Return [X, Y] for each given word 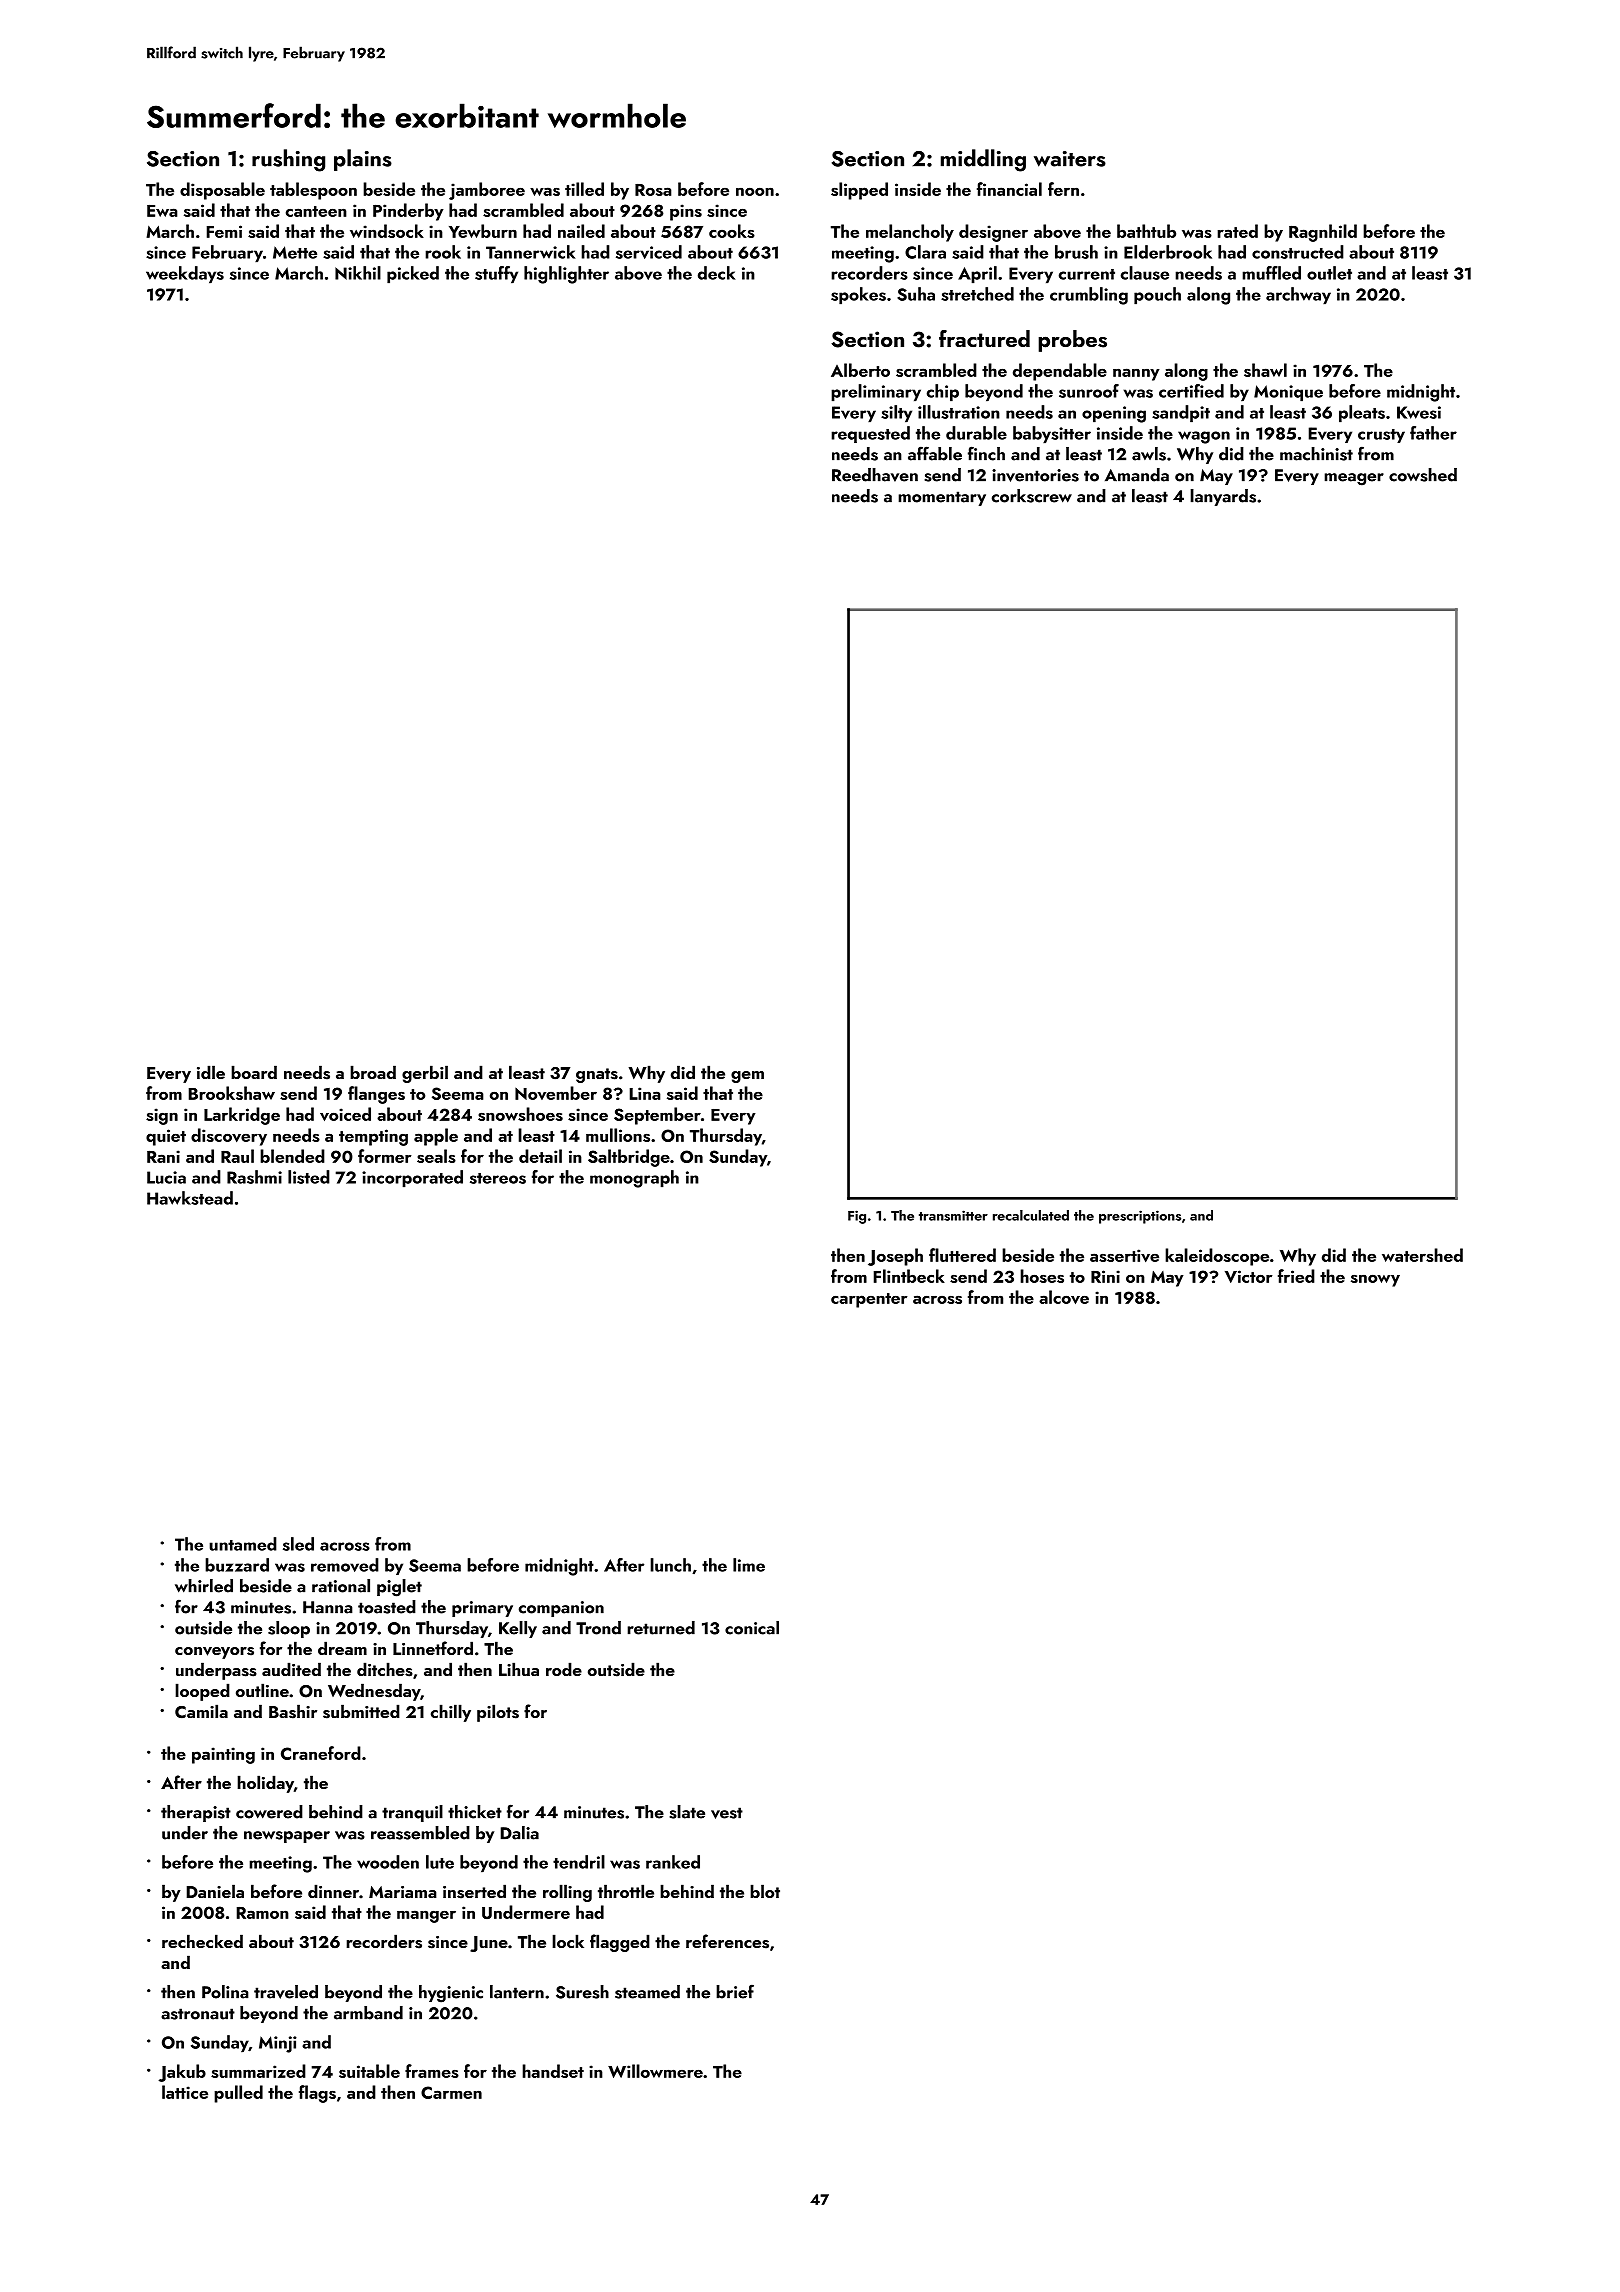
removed [345, 1565]
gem [747, 1077]
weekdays [185, 275]
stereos [498, 1178]
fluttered [962, 1255]
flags [317, 2094]
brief [735, 1991]
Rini [1105, 1276]
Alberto [860, 370]
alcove [1064, 1297]
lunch [670, 1565]
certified [1191, 391]
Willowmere [655, 2071]
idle [211, 1072]
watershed [1422, 1255]
